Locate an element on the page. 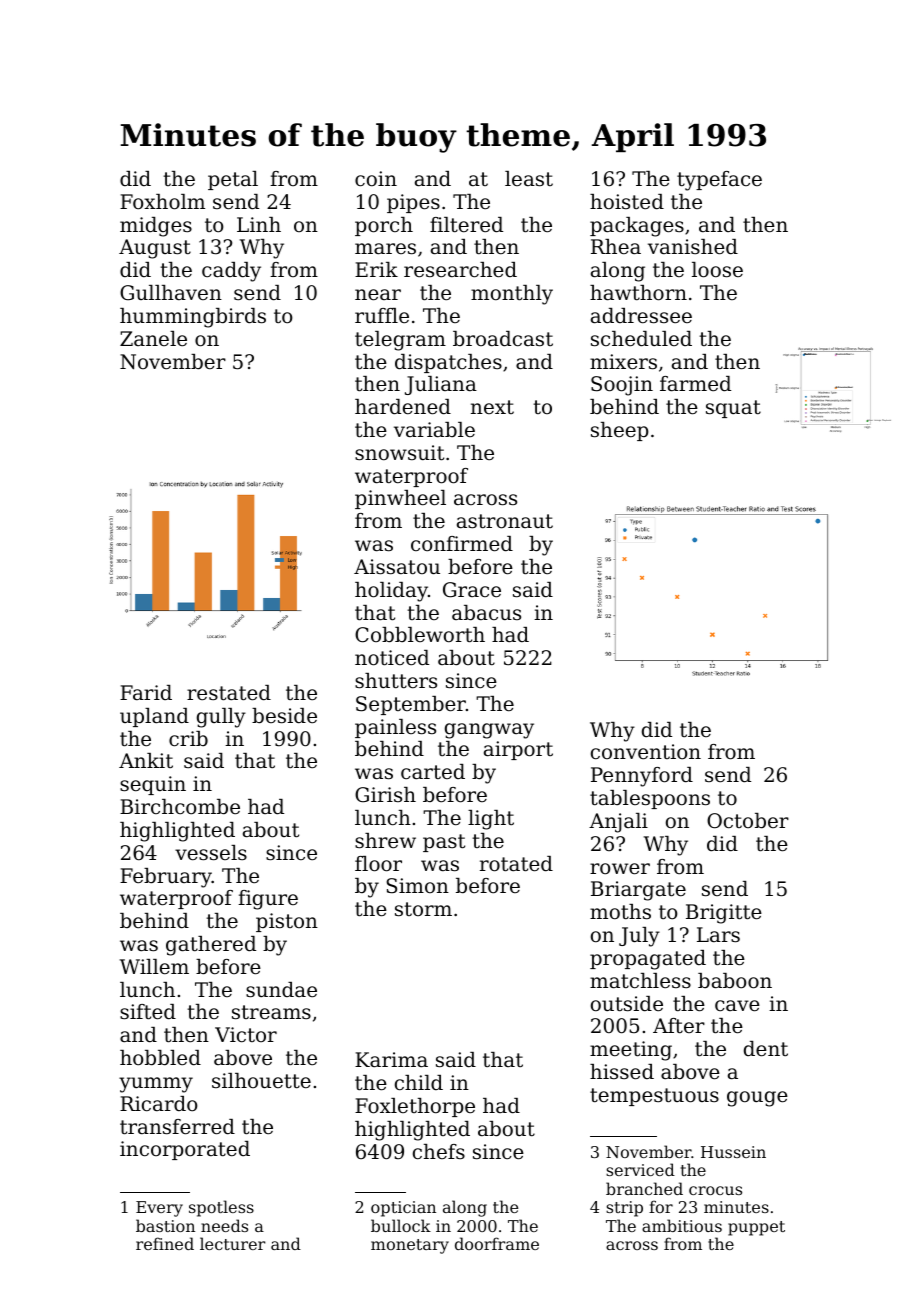 The height and width of the page is (1316, 908). Zanele is located at coordinates (153, 338).
